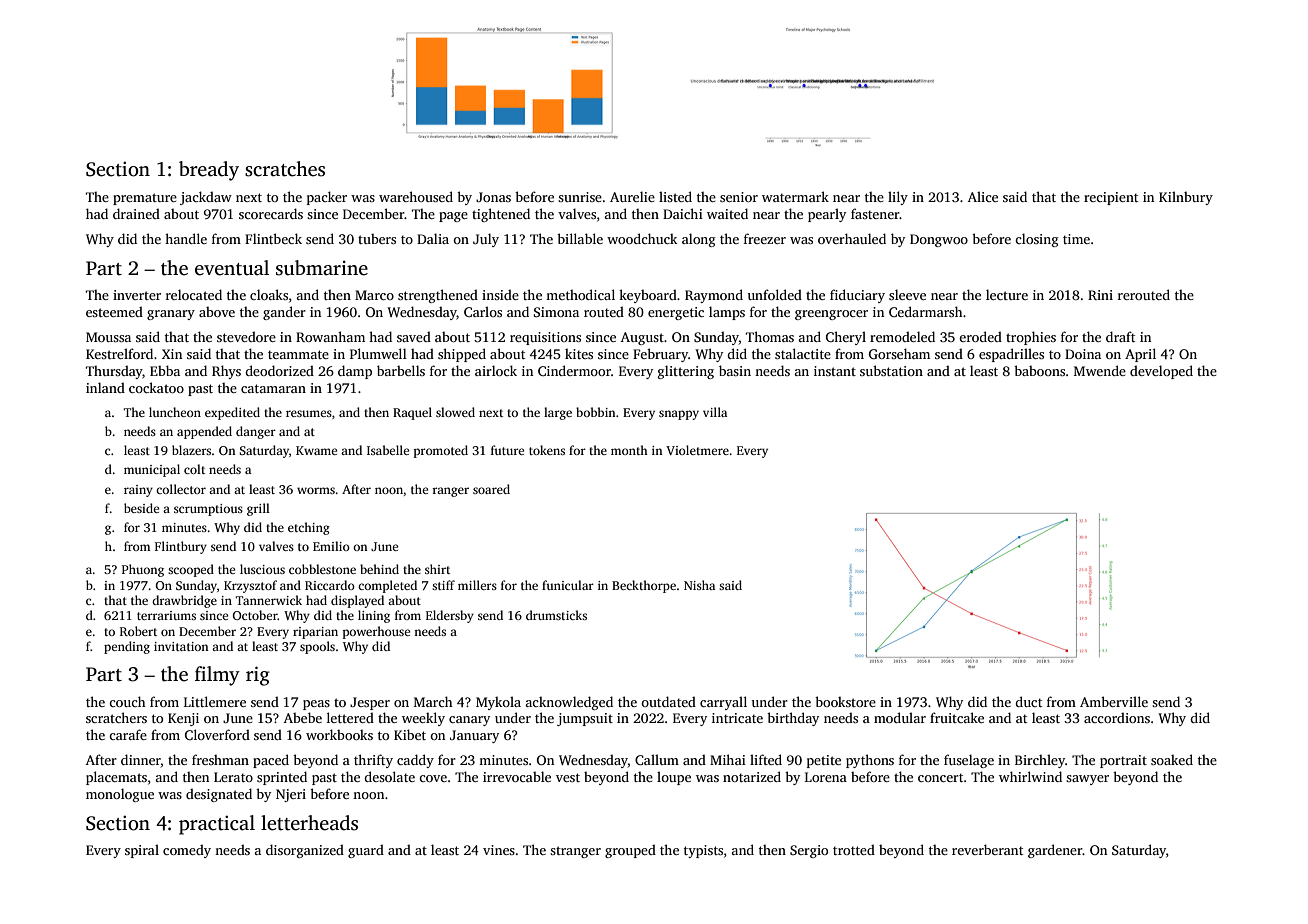 The width and height of the image is (1308, 924). What do you see at coordinates (232, 268) in the image?
I see `eventual` at bounding box center [232, 268].
